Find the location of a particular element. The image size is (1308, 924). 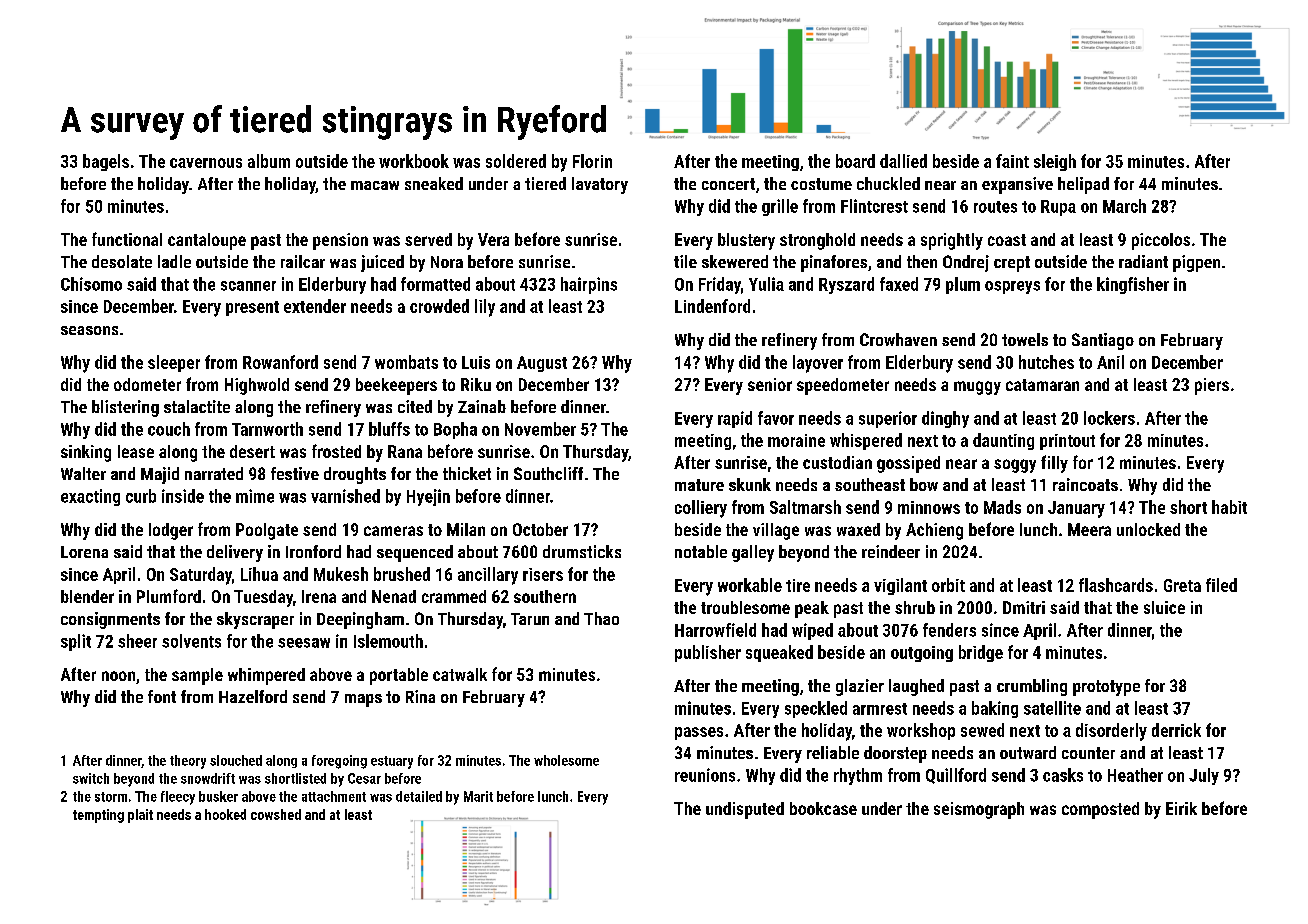

faint is located at coordinates (1012, 161).
